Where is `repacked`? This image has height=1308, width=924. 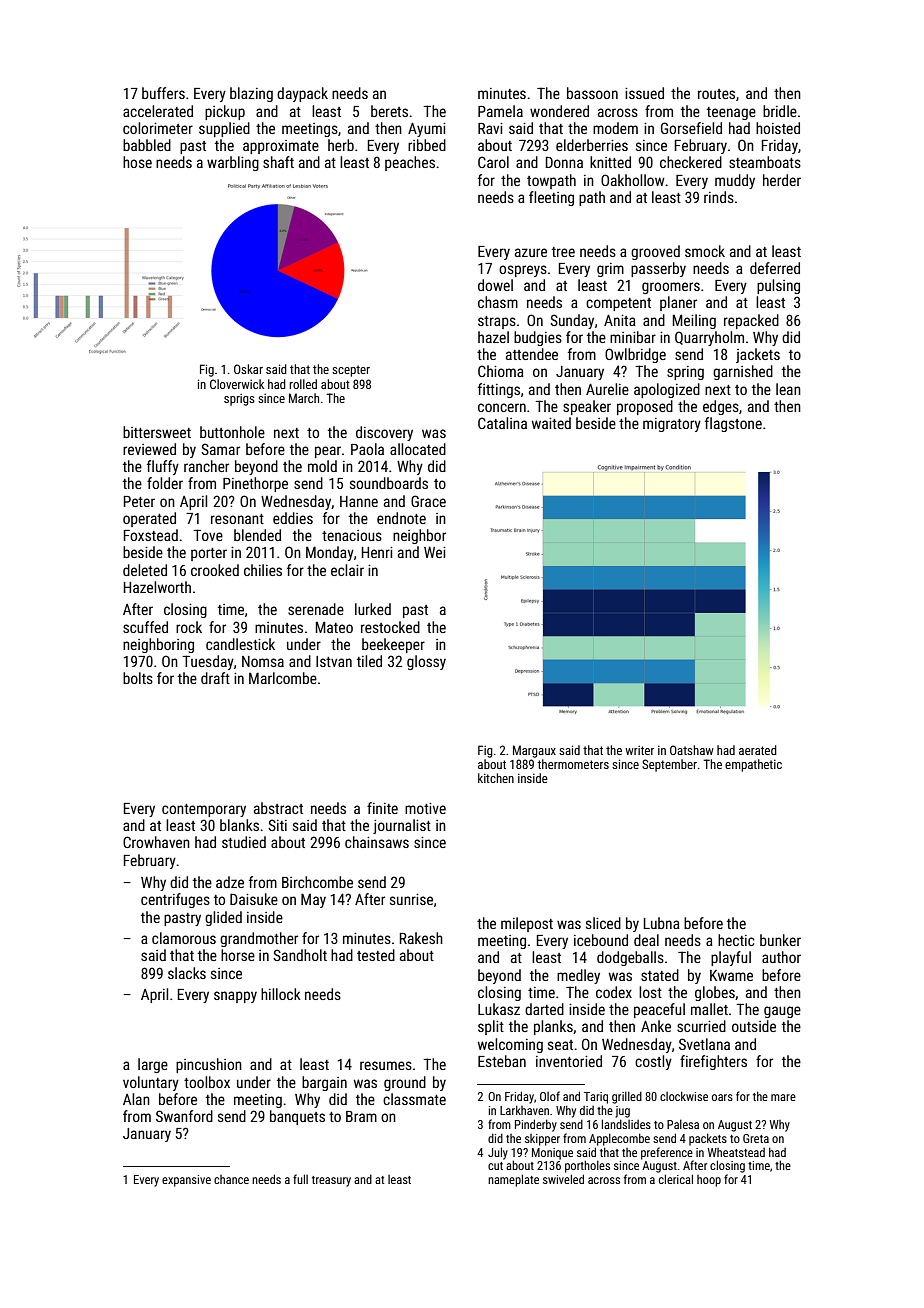
repacked is located at coordinates (751, 321).
